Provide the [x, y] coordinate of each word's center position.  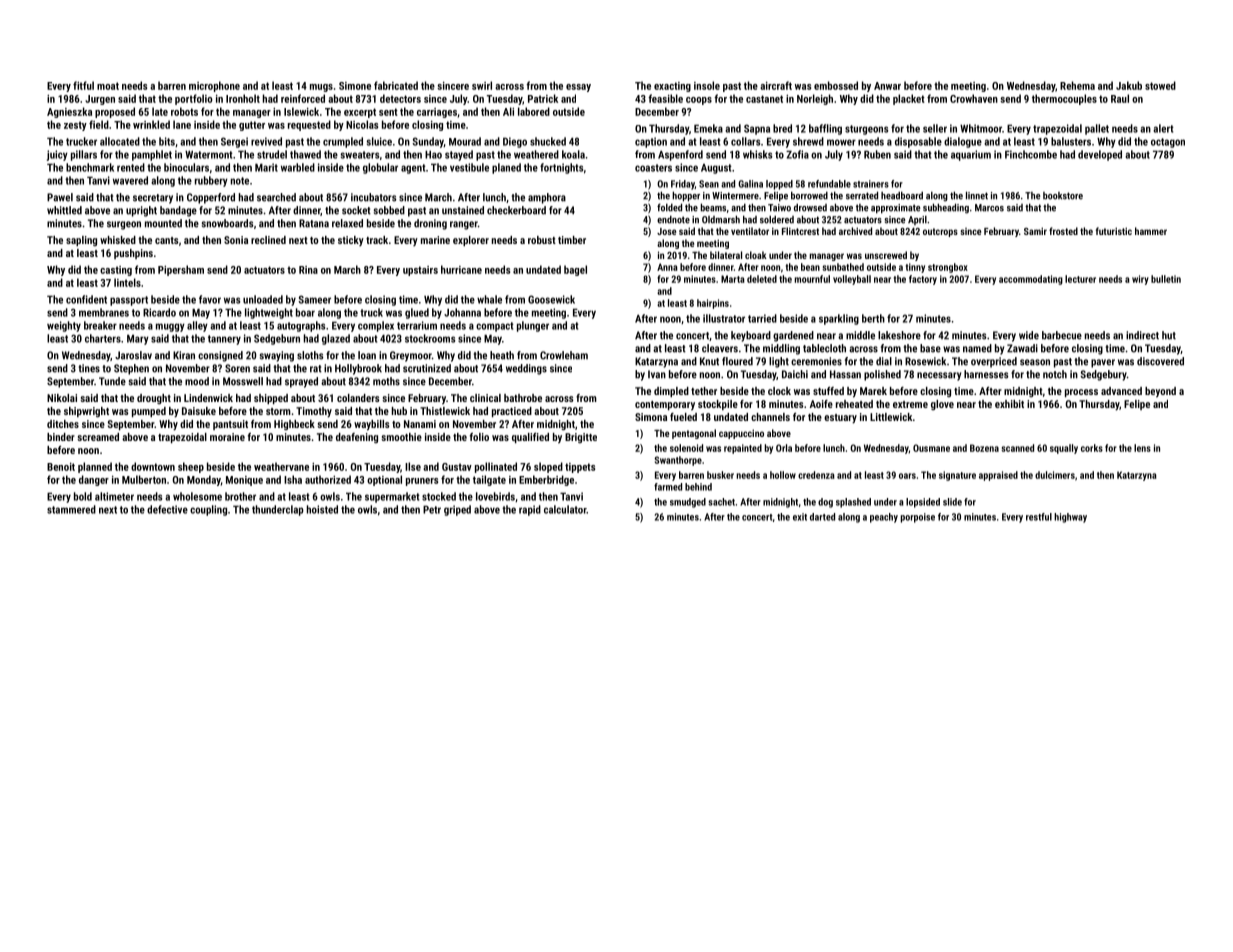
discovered [1160, 361]
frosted [1063, 231]
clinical [485, 398]
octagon [1168, 143]
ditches [63, 424]
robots [184, 111]
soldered [777, 219]
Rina [308, 270]
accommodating [1031, 280]
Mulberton [144, 479]
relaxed [347, 223]
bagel [575, 270]
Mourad [465, 141]
